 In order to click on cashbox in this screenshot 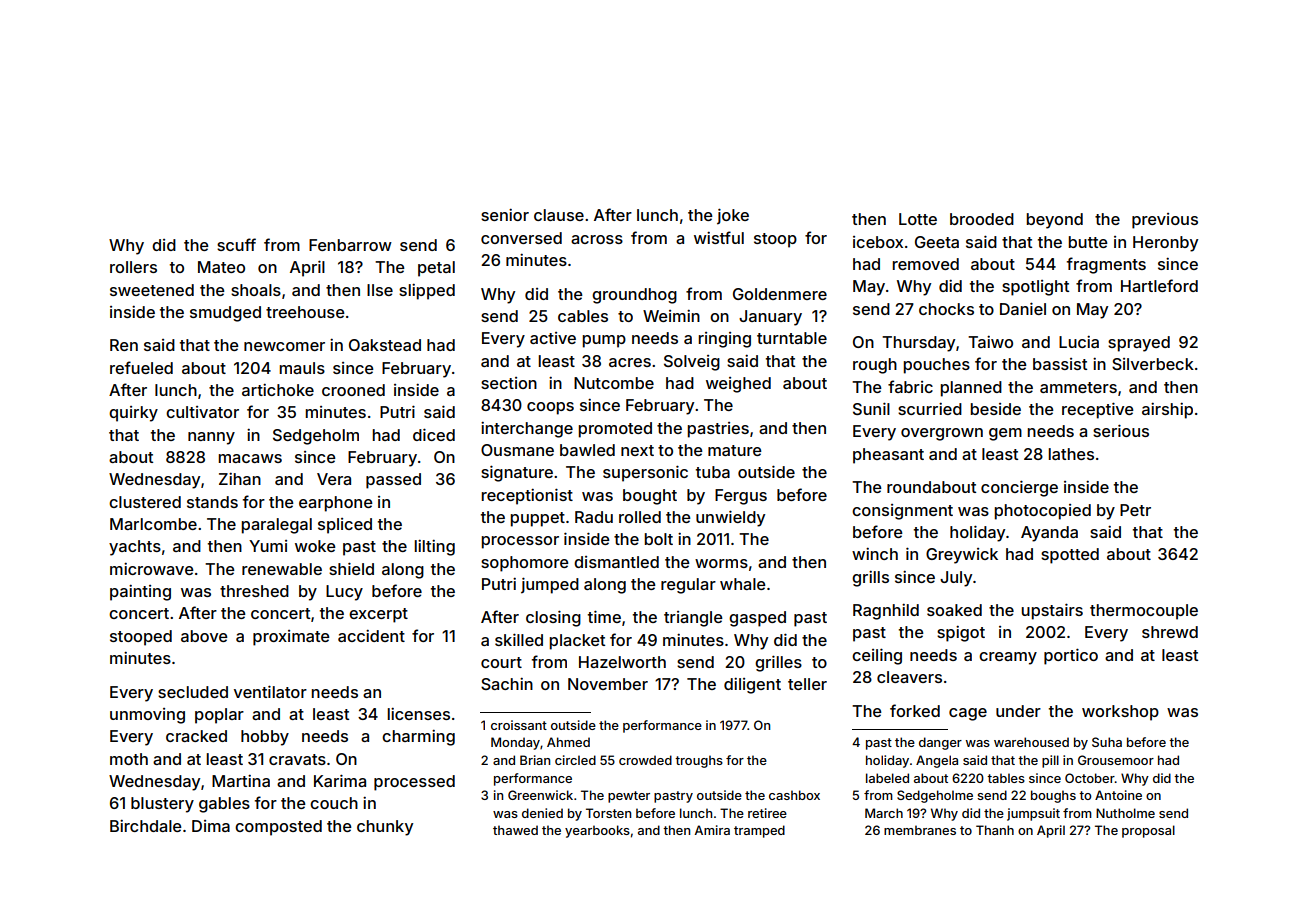, I will do `click(794, 795)`.
